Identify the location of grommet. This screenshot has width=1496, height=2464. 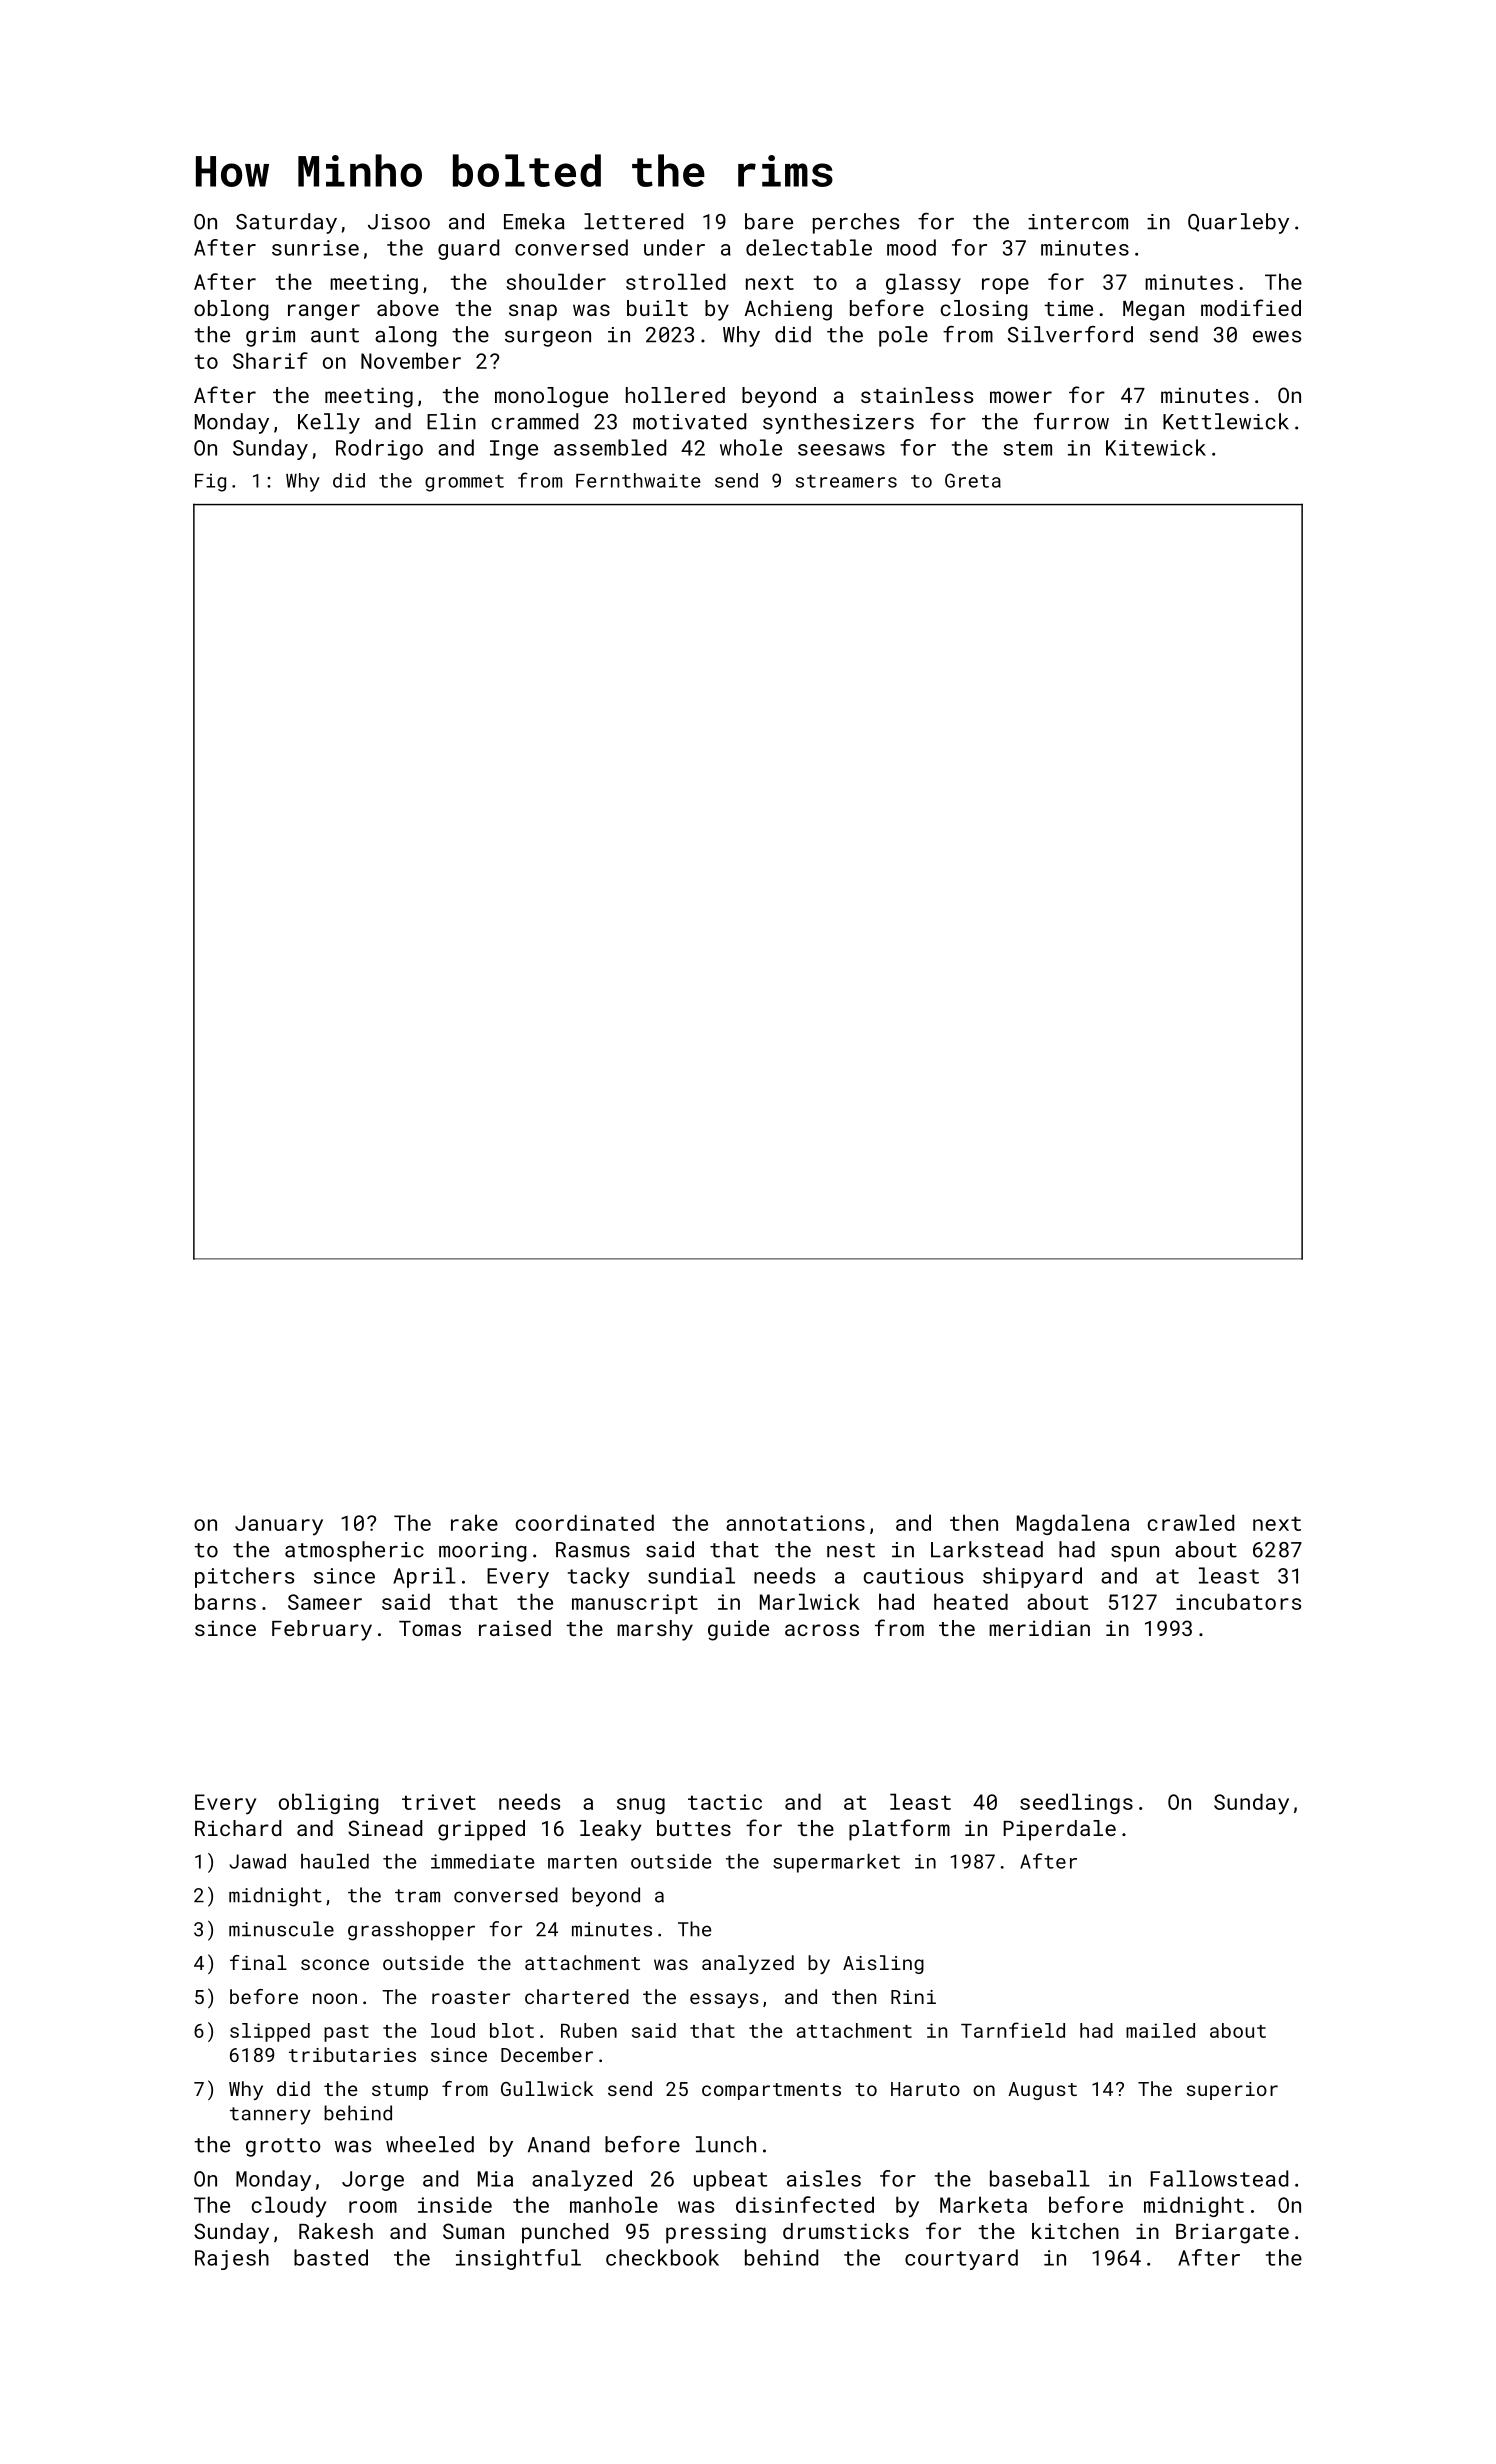
(464, 483).
